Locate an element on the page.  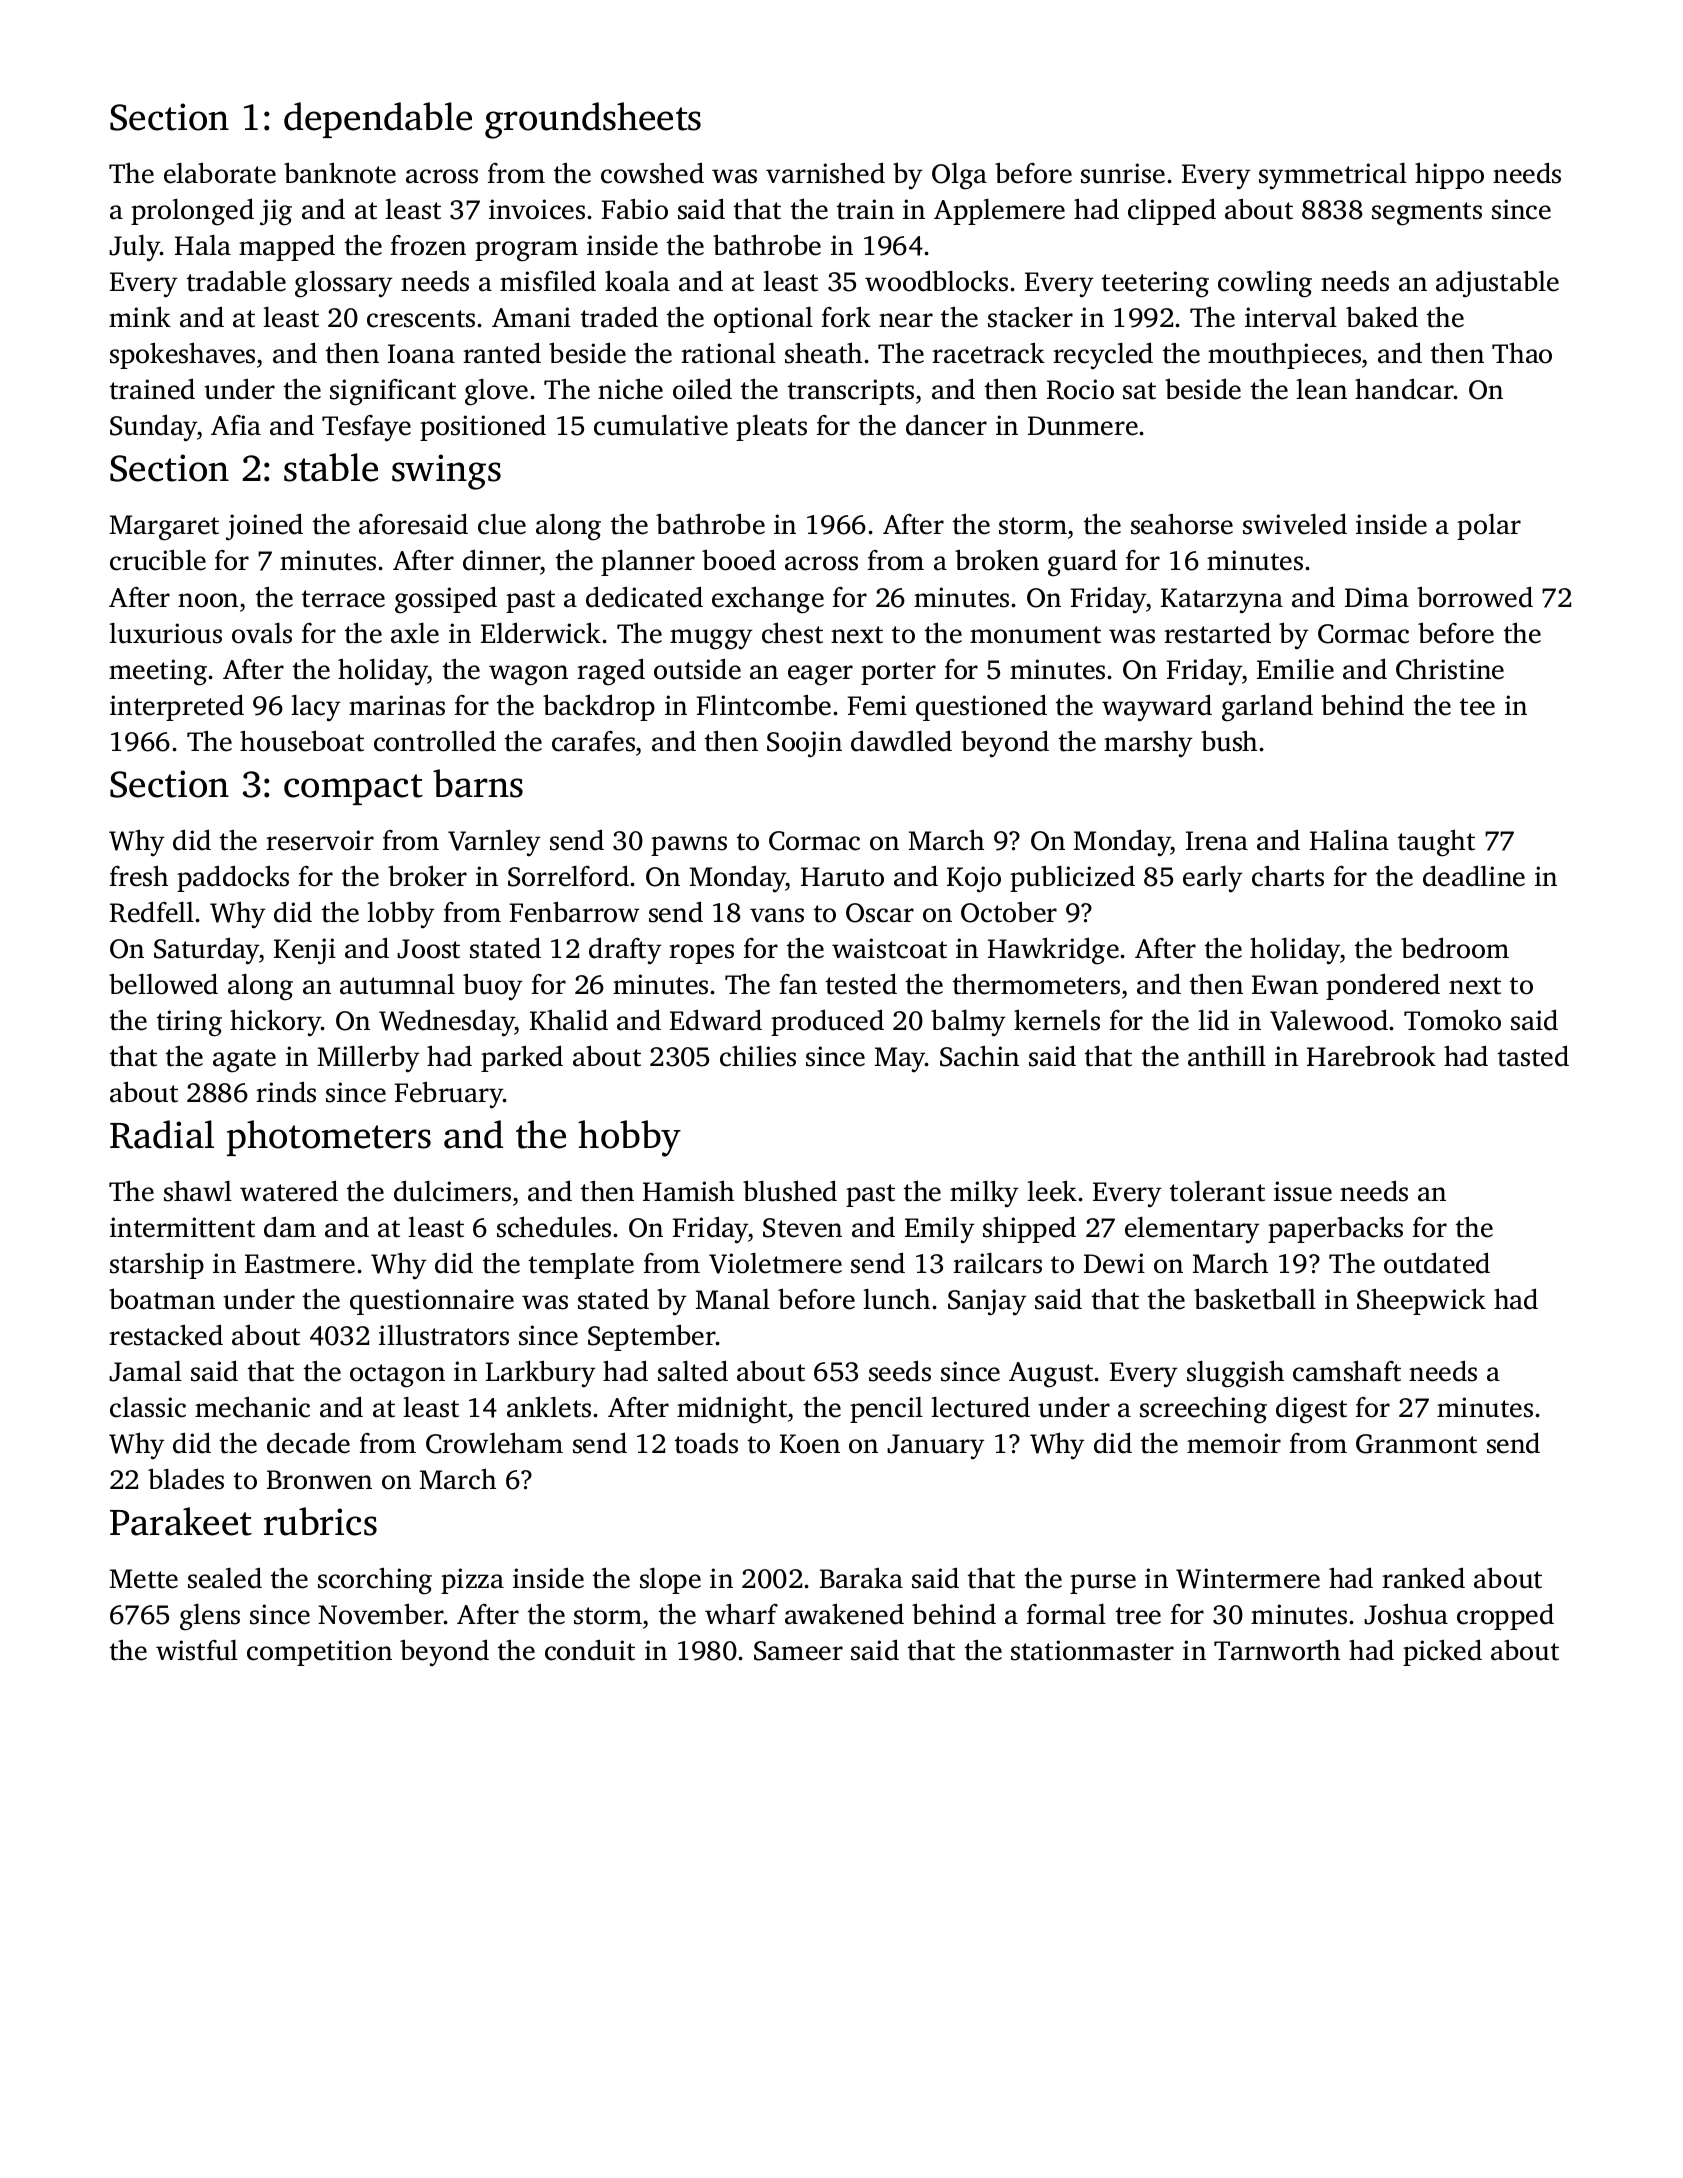
cropped is located at coordinates (1505, 1616).
